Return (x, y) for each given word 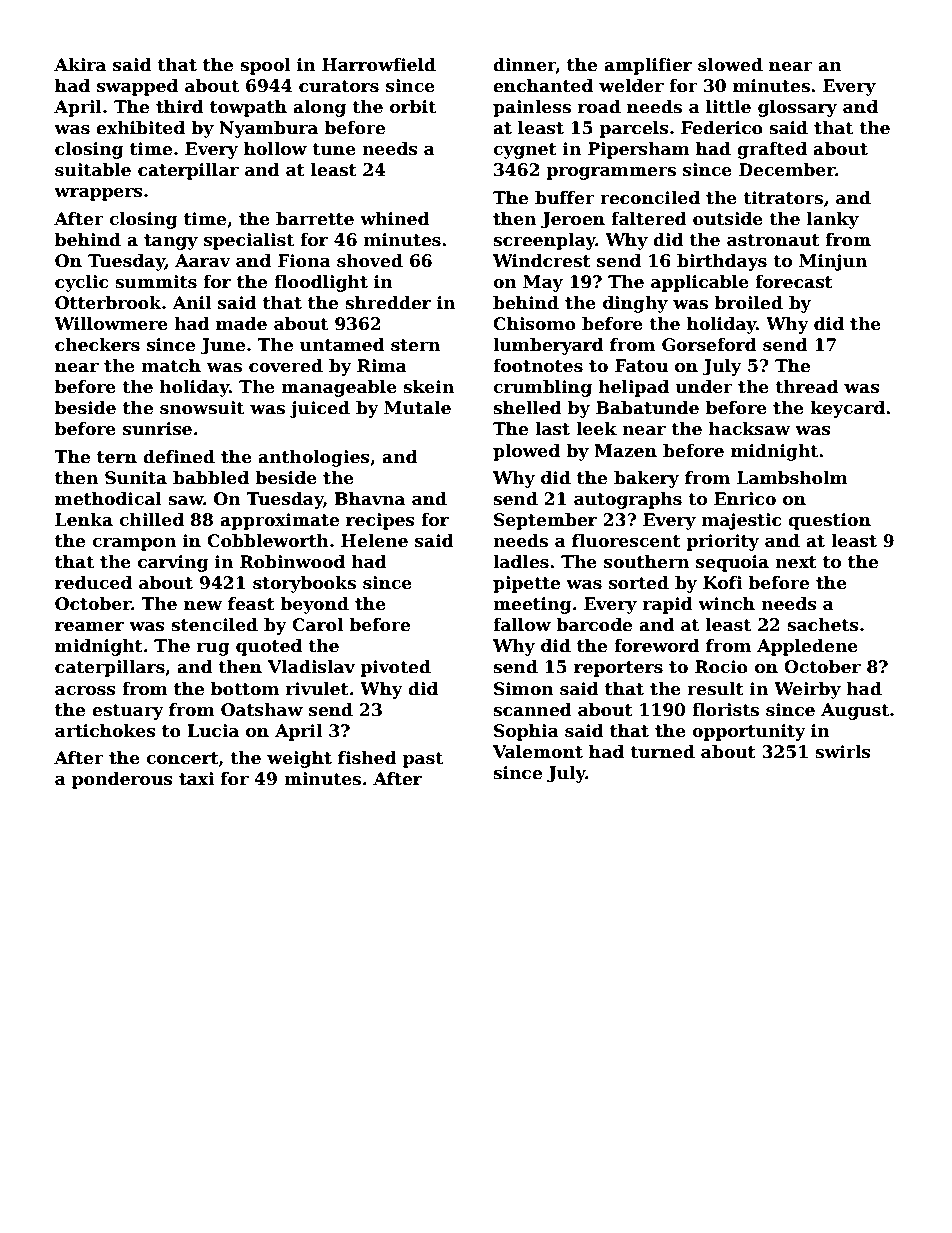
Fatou (641, 366)
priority (722, 542)
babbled (211, 478)
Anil (192, 302)
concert (182, 758)
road (599, 107)
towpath (248, 108)
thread (807, 387)
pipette (526, 584)
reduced (93, 583)
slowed (730, 65)
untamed (342, 345)
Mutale (417, 408)
